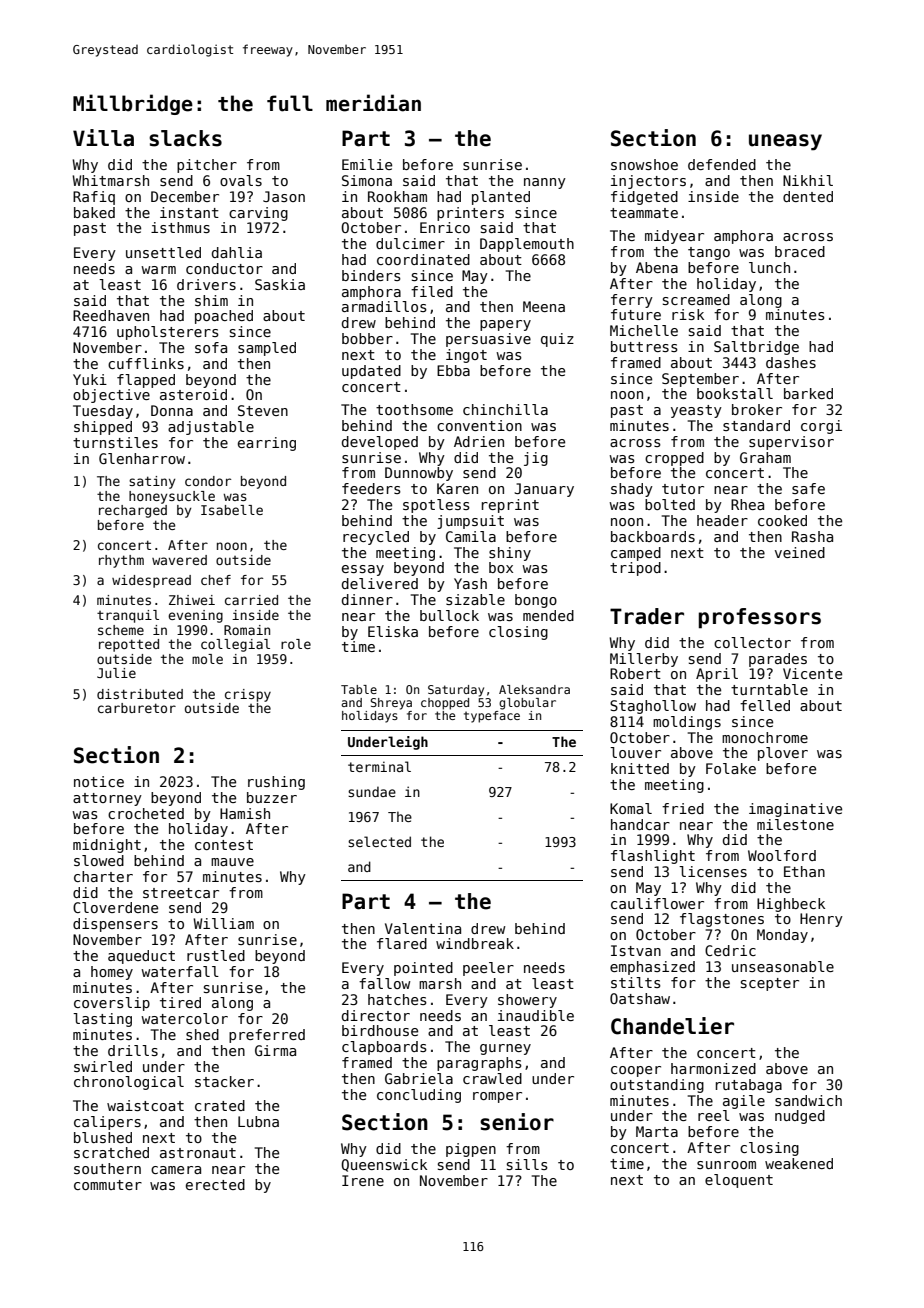  Describe the element at coordinates (367, 180) in the image. I see `Simona` at that location.
